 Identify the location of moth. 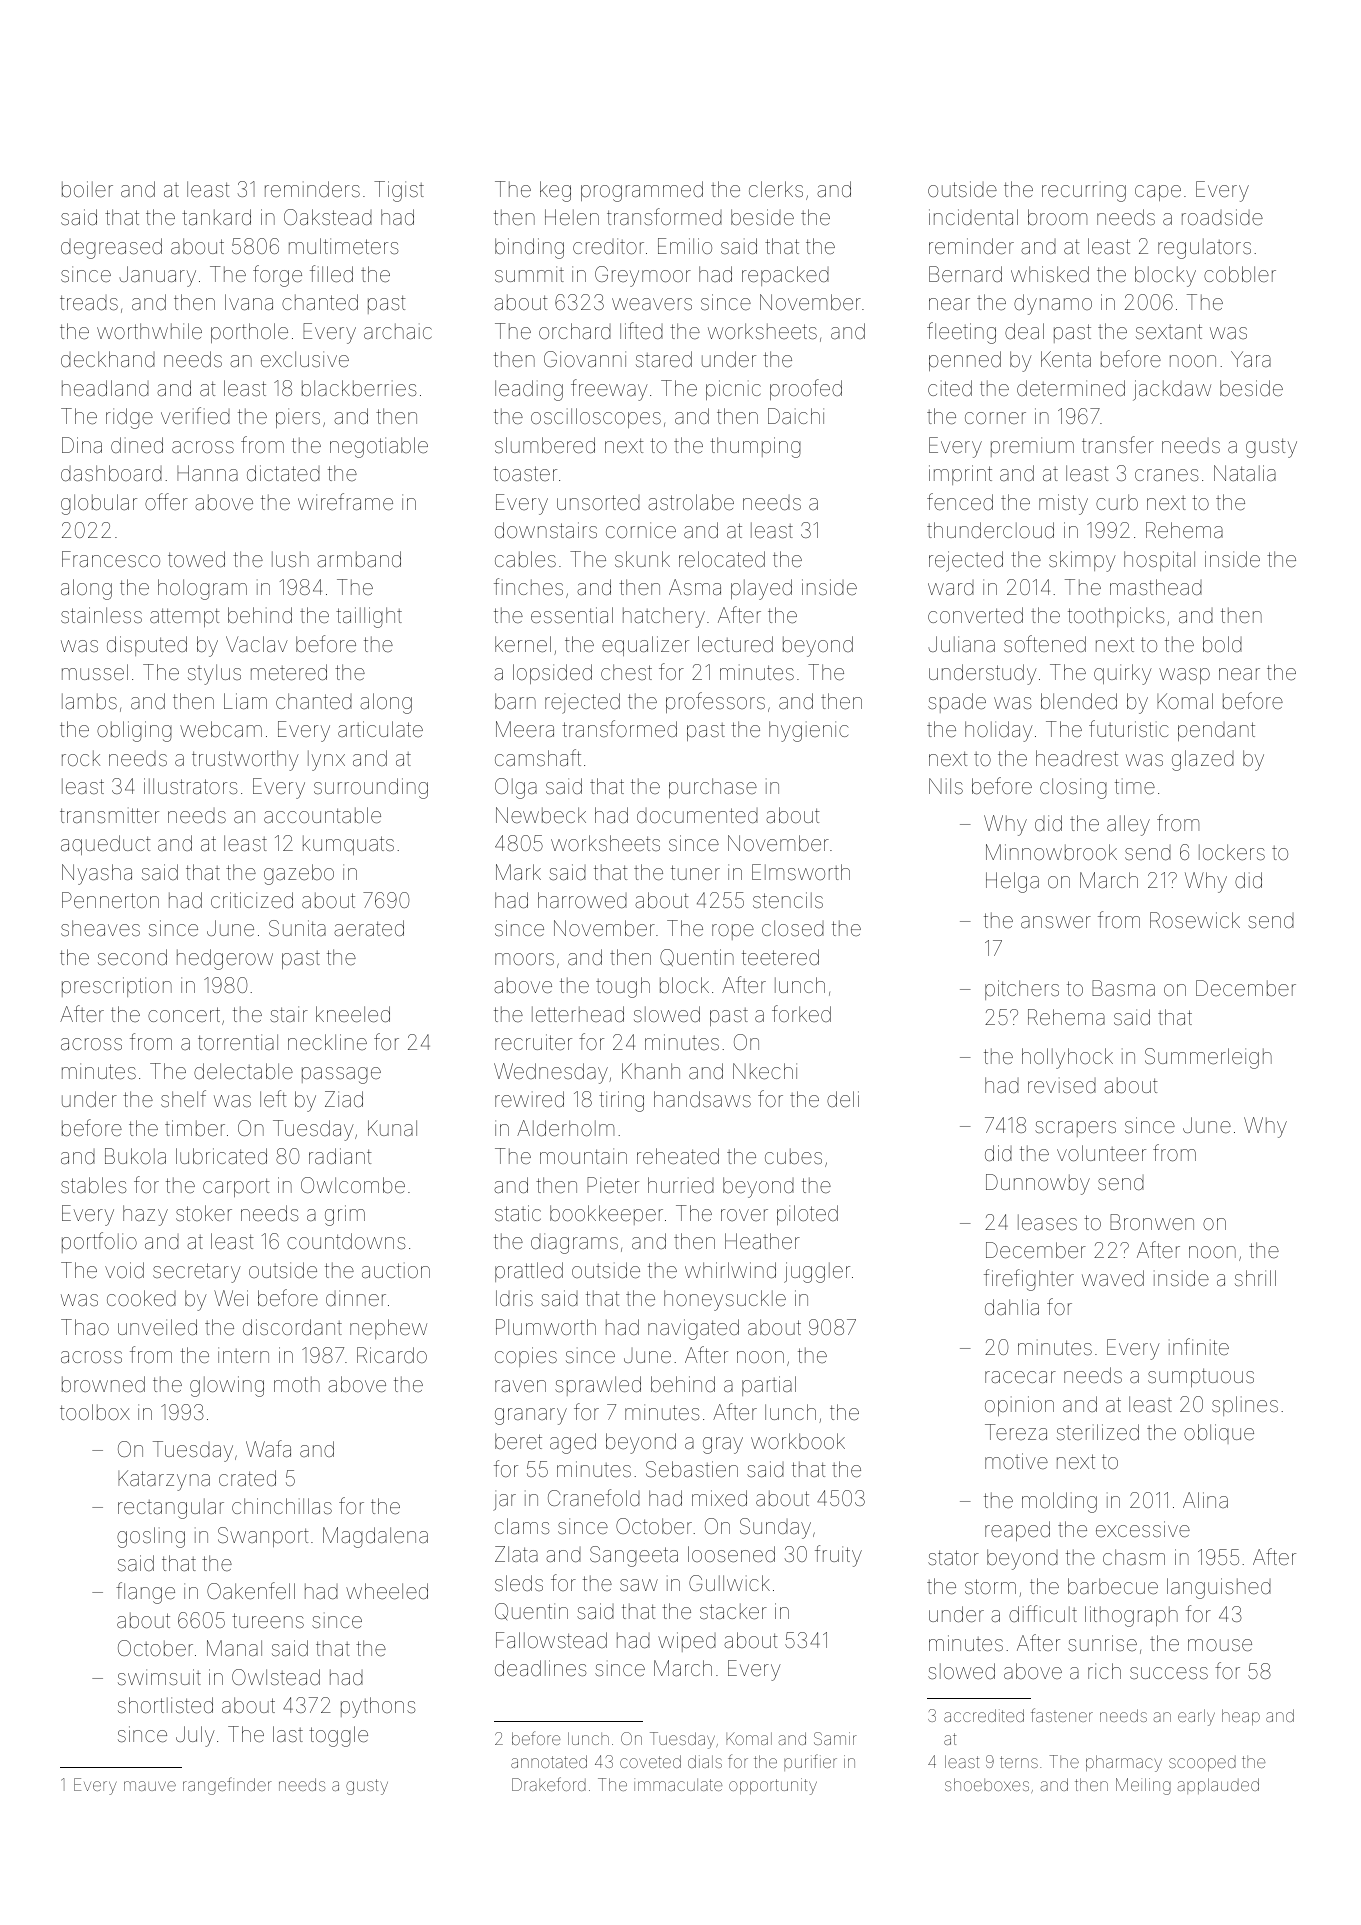
(297, 1384).
